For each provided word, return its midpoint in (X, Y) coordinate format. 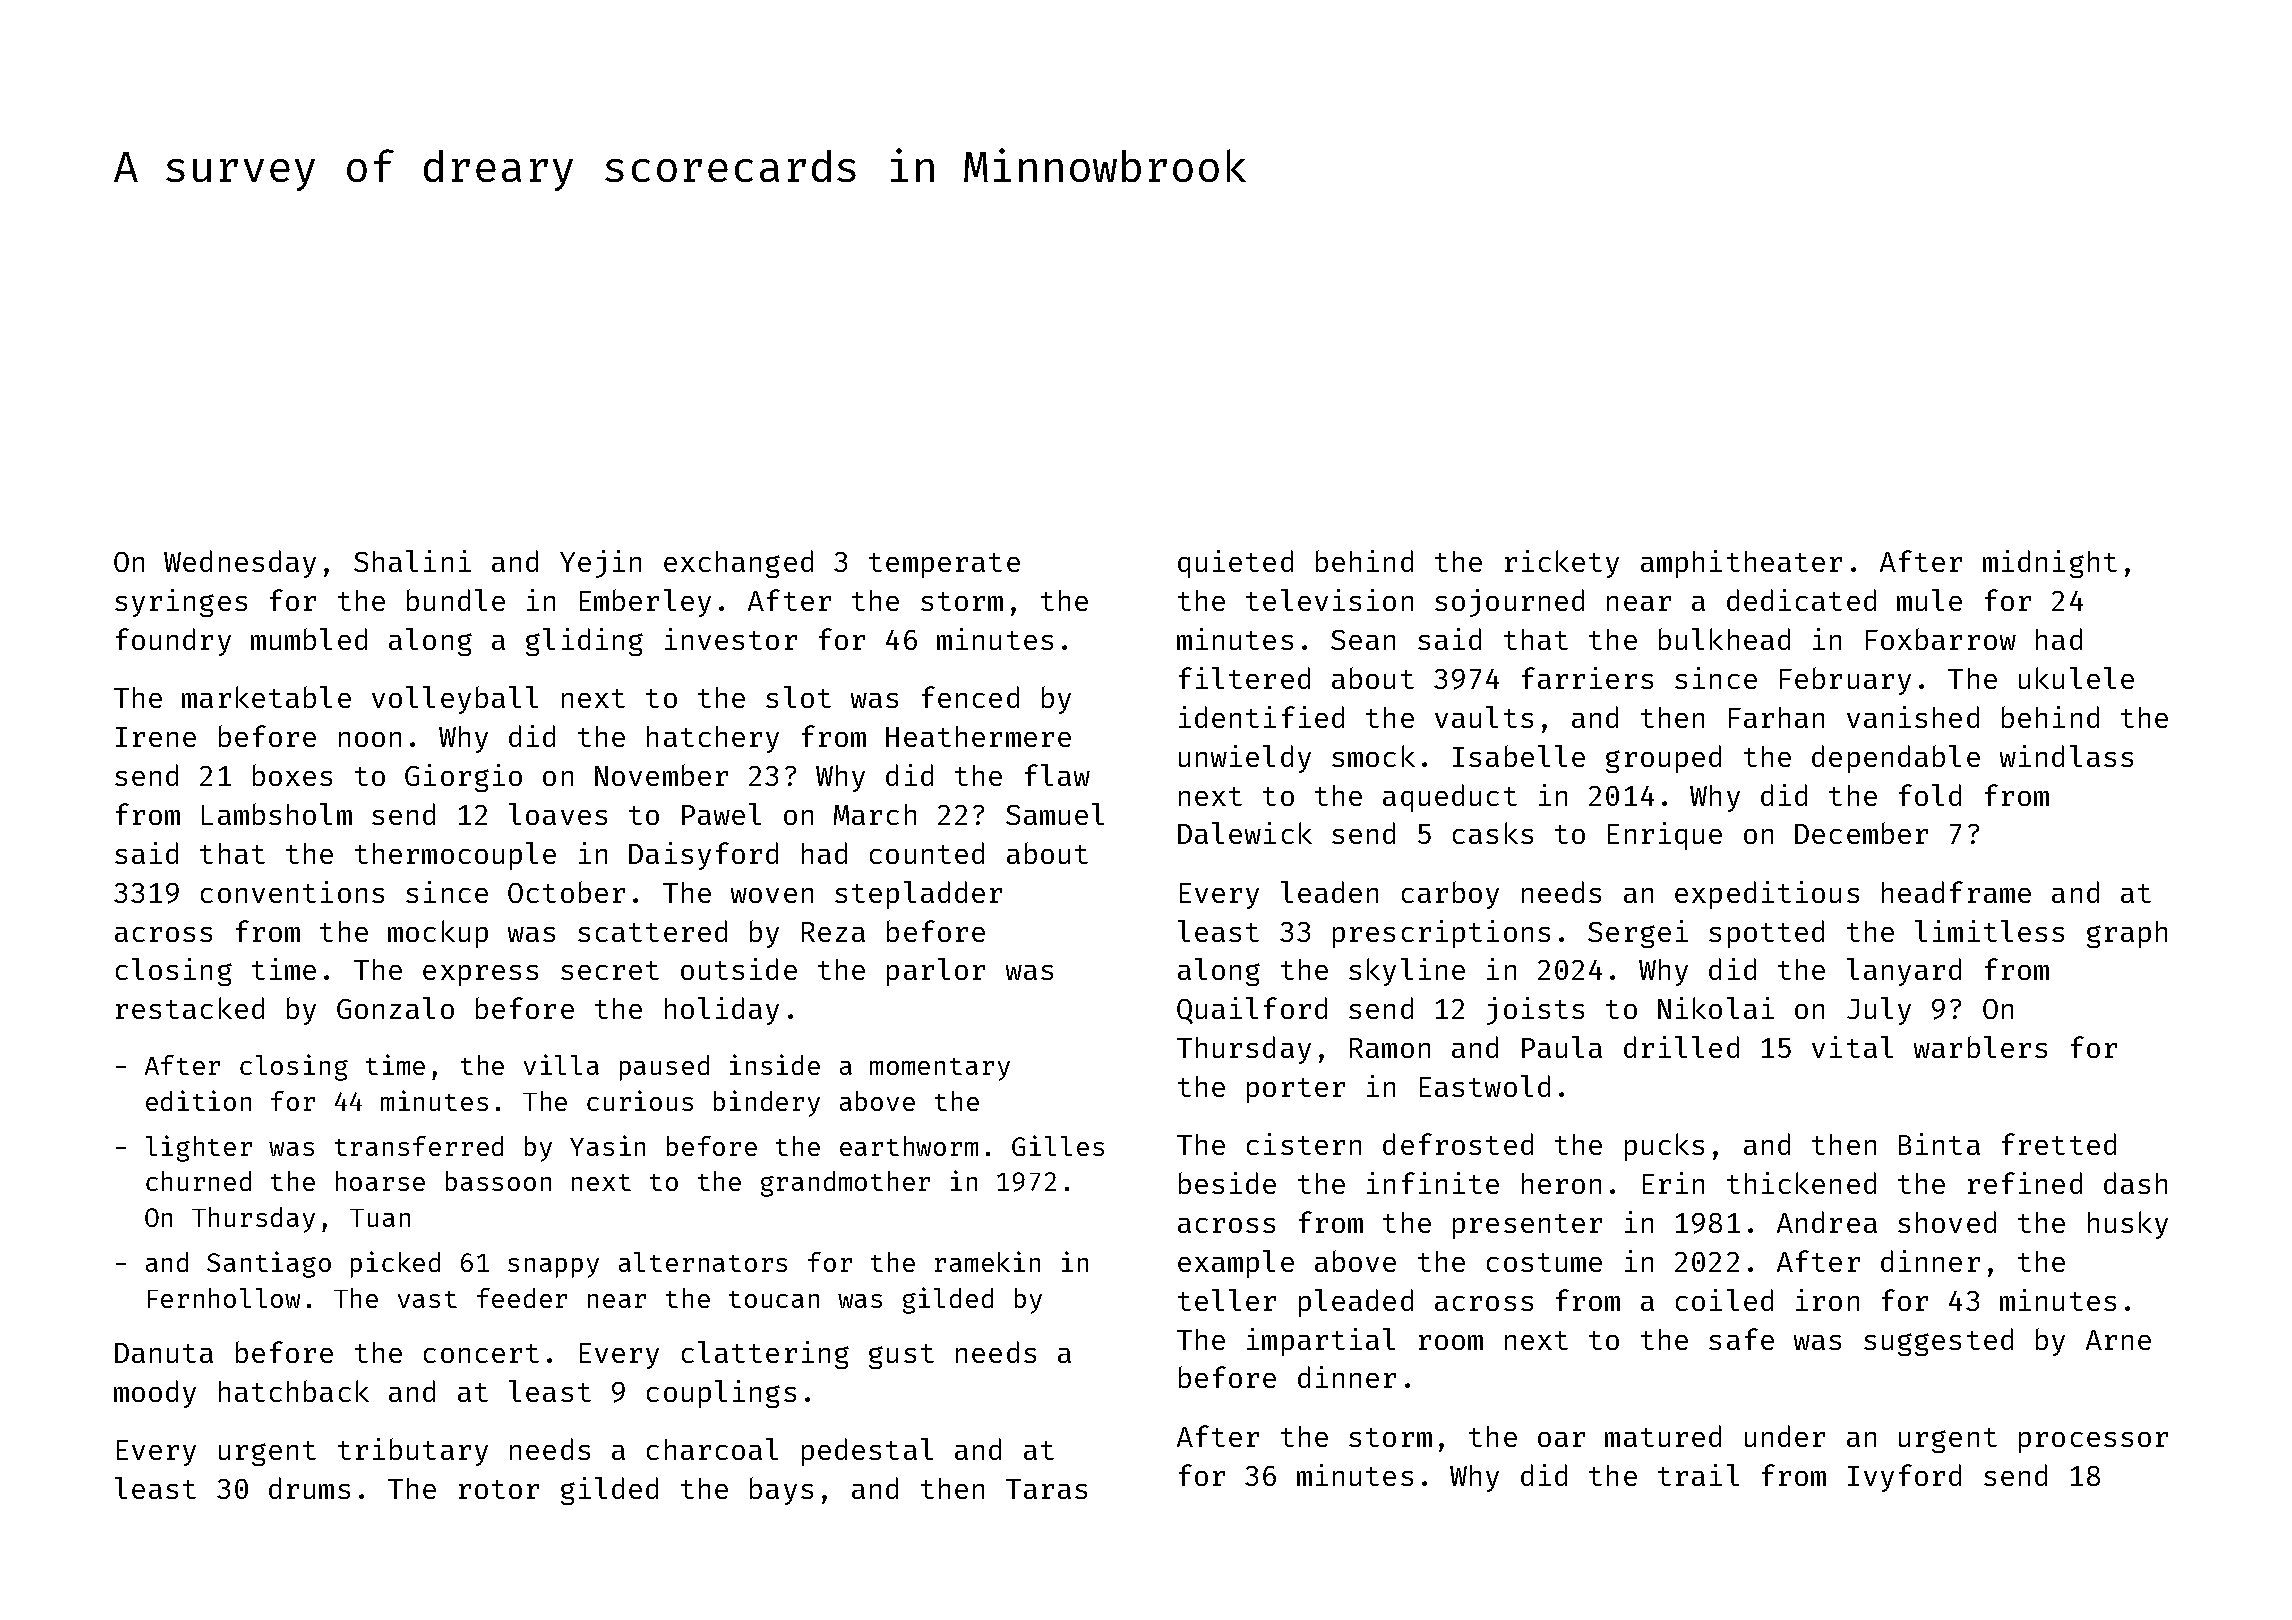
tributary (413, 1452)
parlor (936, 972)
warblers (1980, 1047)
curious (640, 1100)
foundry (173, 642)
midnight (2050, 564)
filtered (1244, 678)
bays (781, 1491)
